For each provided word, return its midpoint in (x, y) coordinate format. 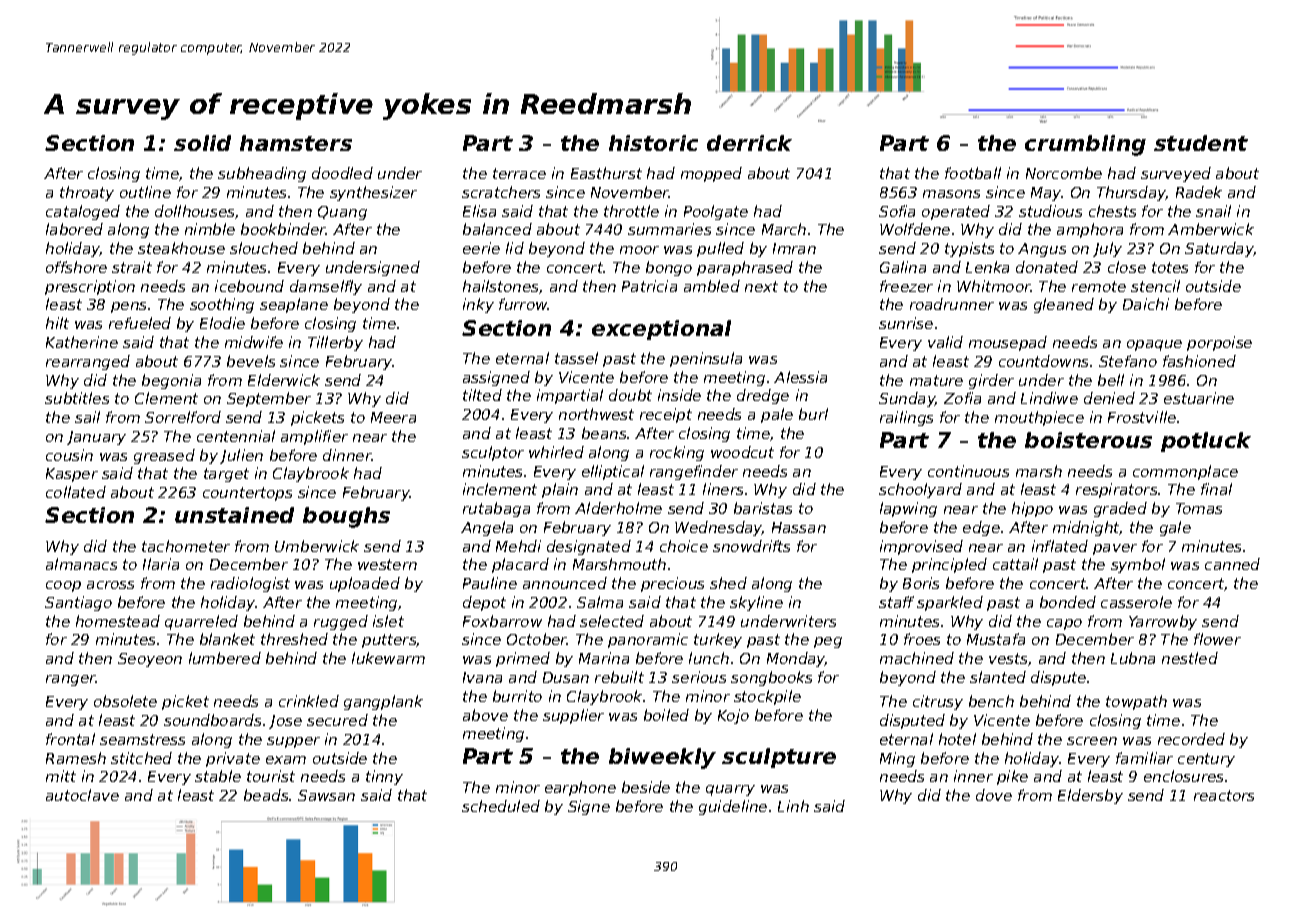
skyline (756, 603)
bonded (1068, 602)
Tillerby (335, 343)
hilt (57, 323)
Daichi (1146, 304)
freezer (906, 286)
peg (828, 642)
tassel (576, 358)
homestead (118, 621)
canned (1232, 564)
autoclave (82, 795)
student (1201, 143)
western (387, 564)
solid (202, 143)
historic (653, 143)
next (761, 286)
